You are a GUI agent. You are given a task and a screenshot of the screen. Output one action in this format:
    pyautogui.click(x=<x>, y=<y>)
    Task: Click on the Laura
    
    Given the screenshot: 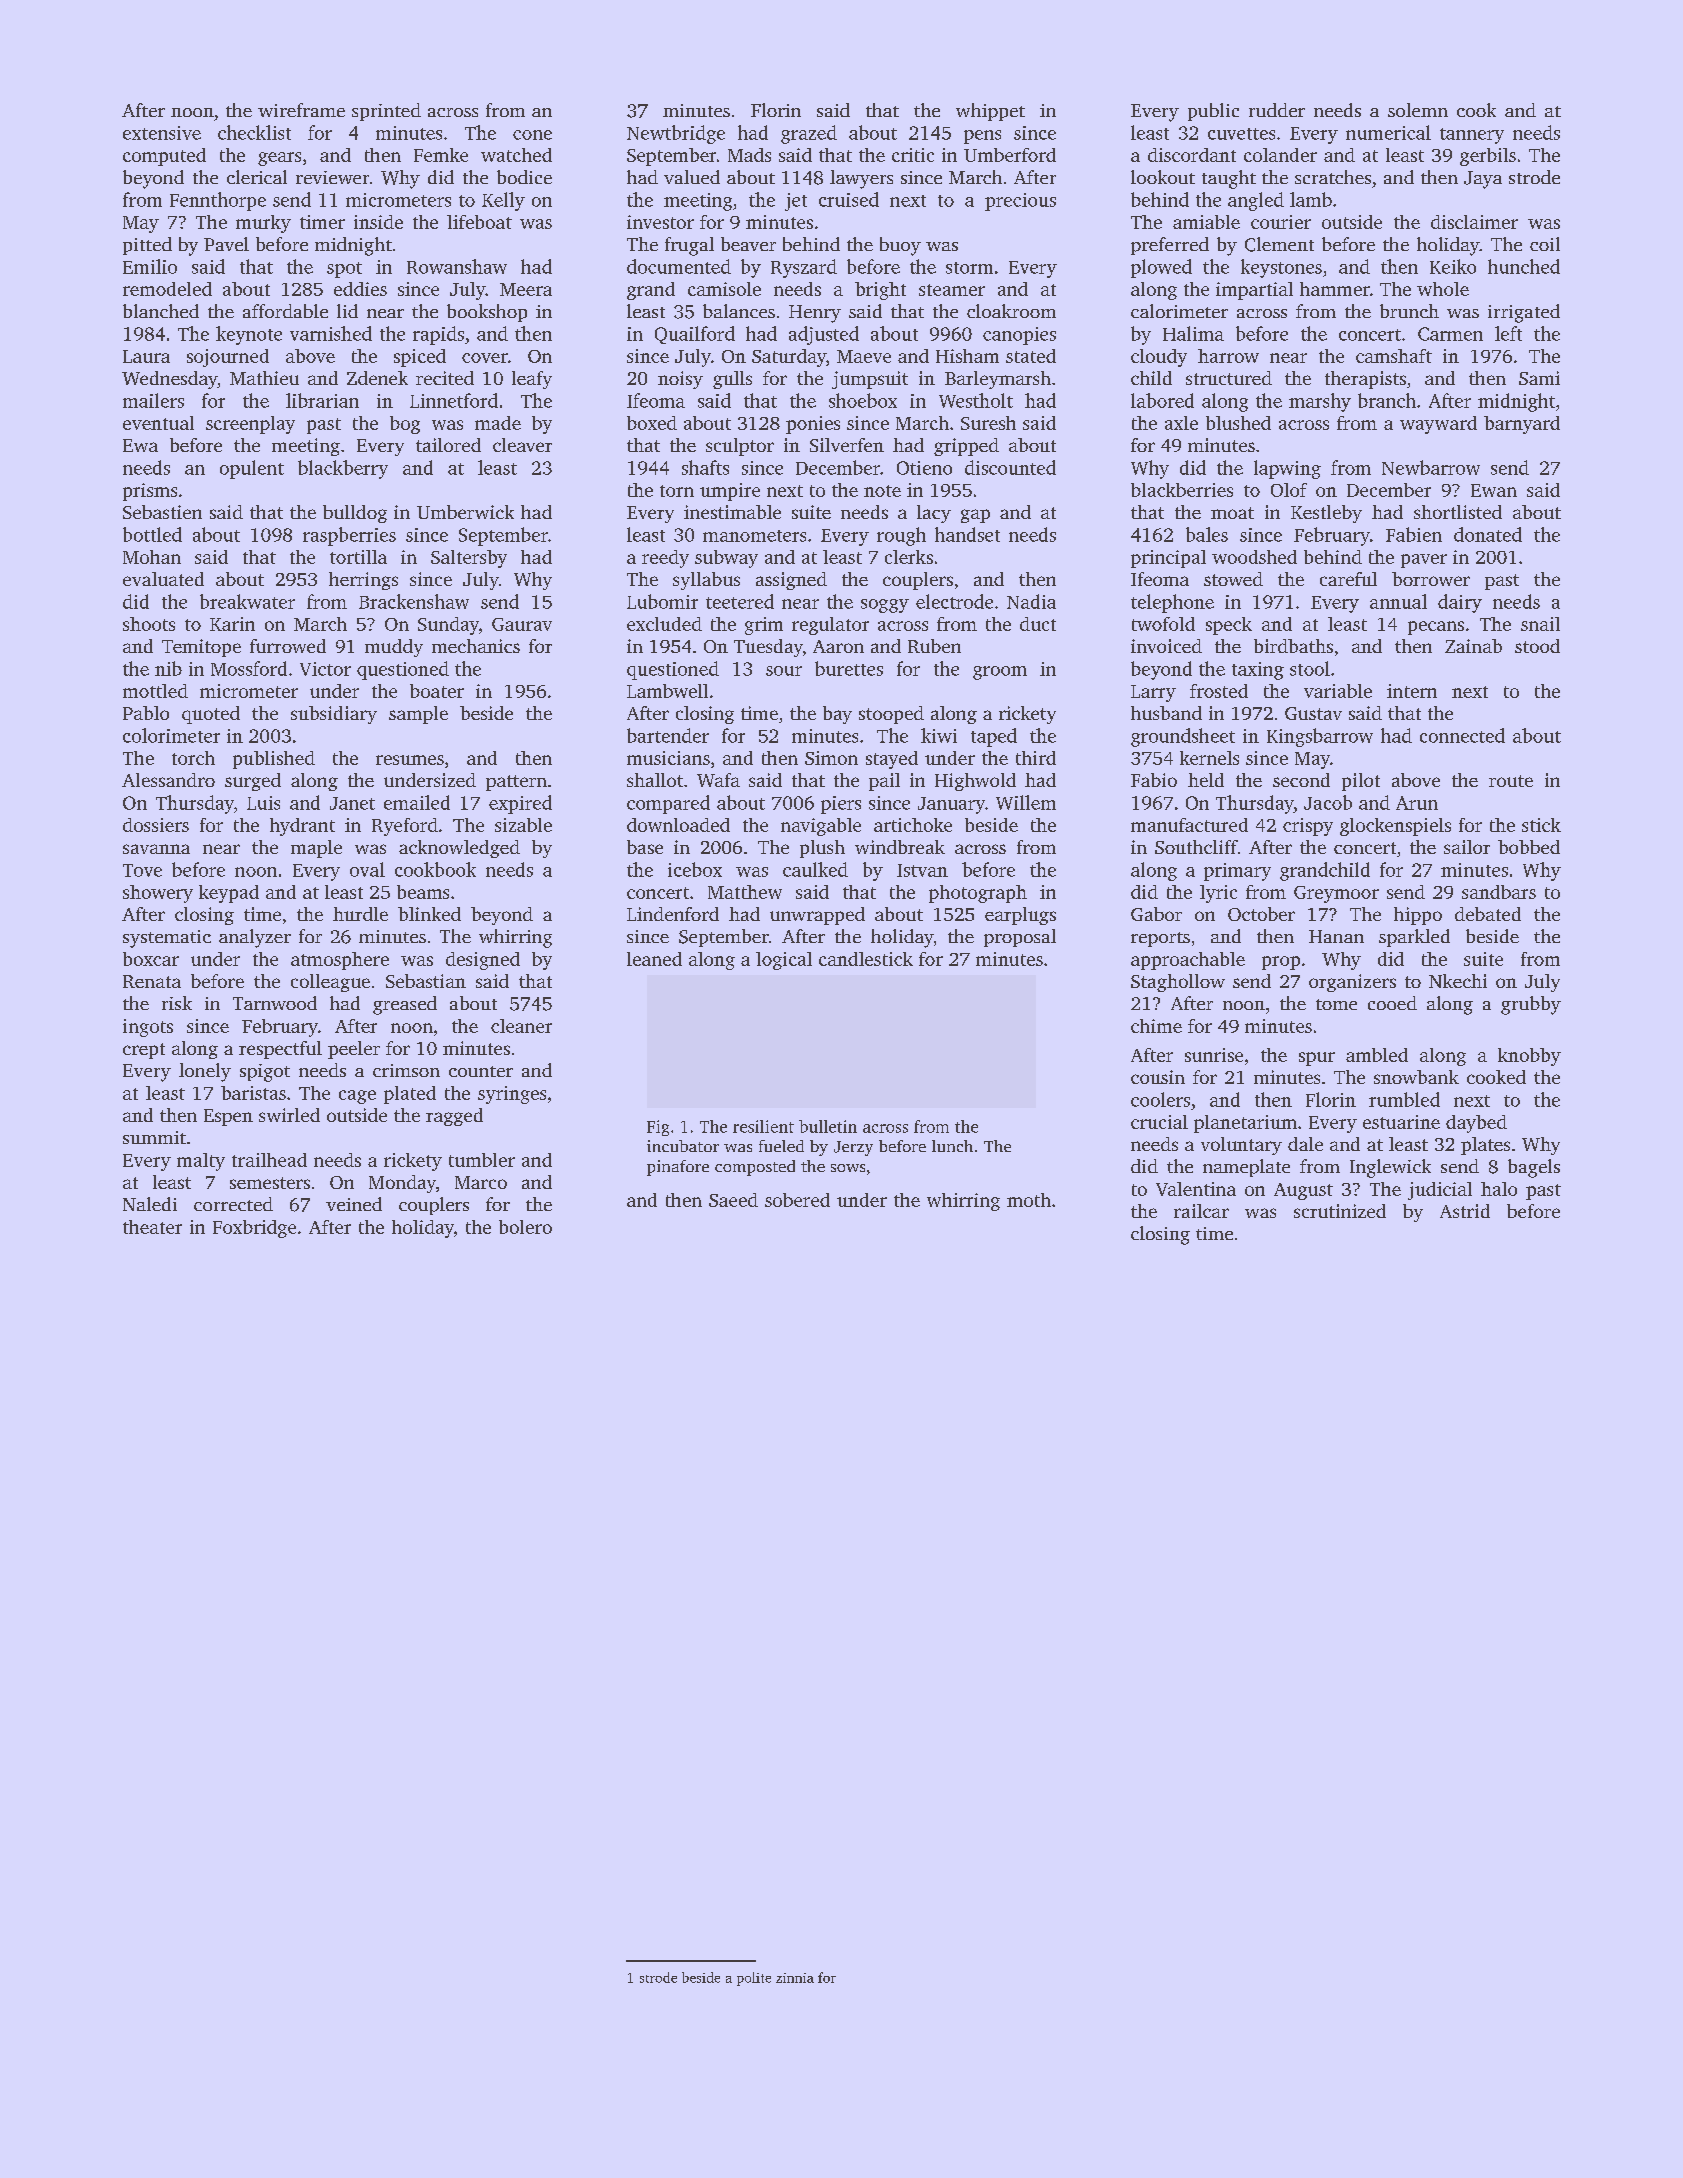 What is the action you would take?
    pyautogui.click(x=146, y=356)
